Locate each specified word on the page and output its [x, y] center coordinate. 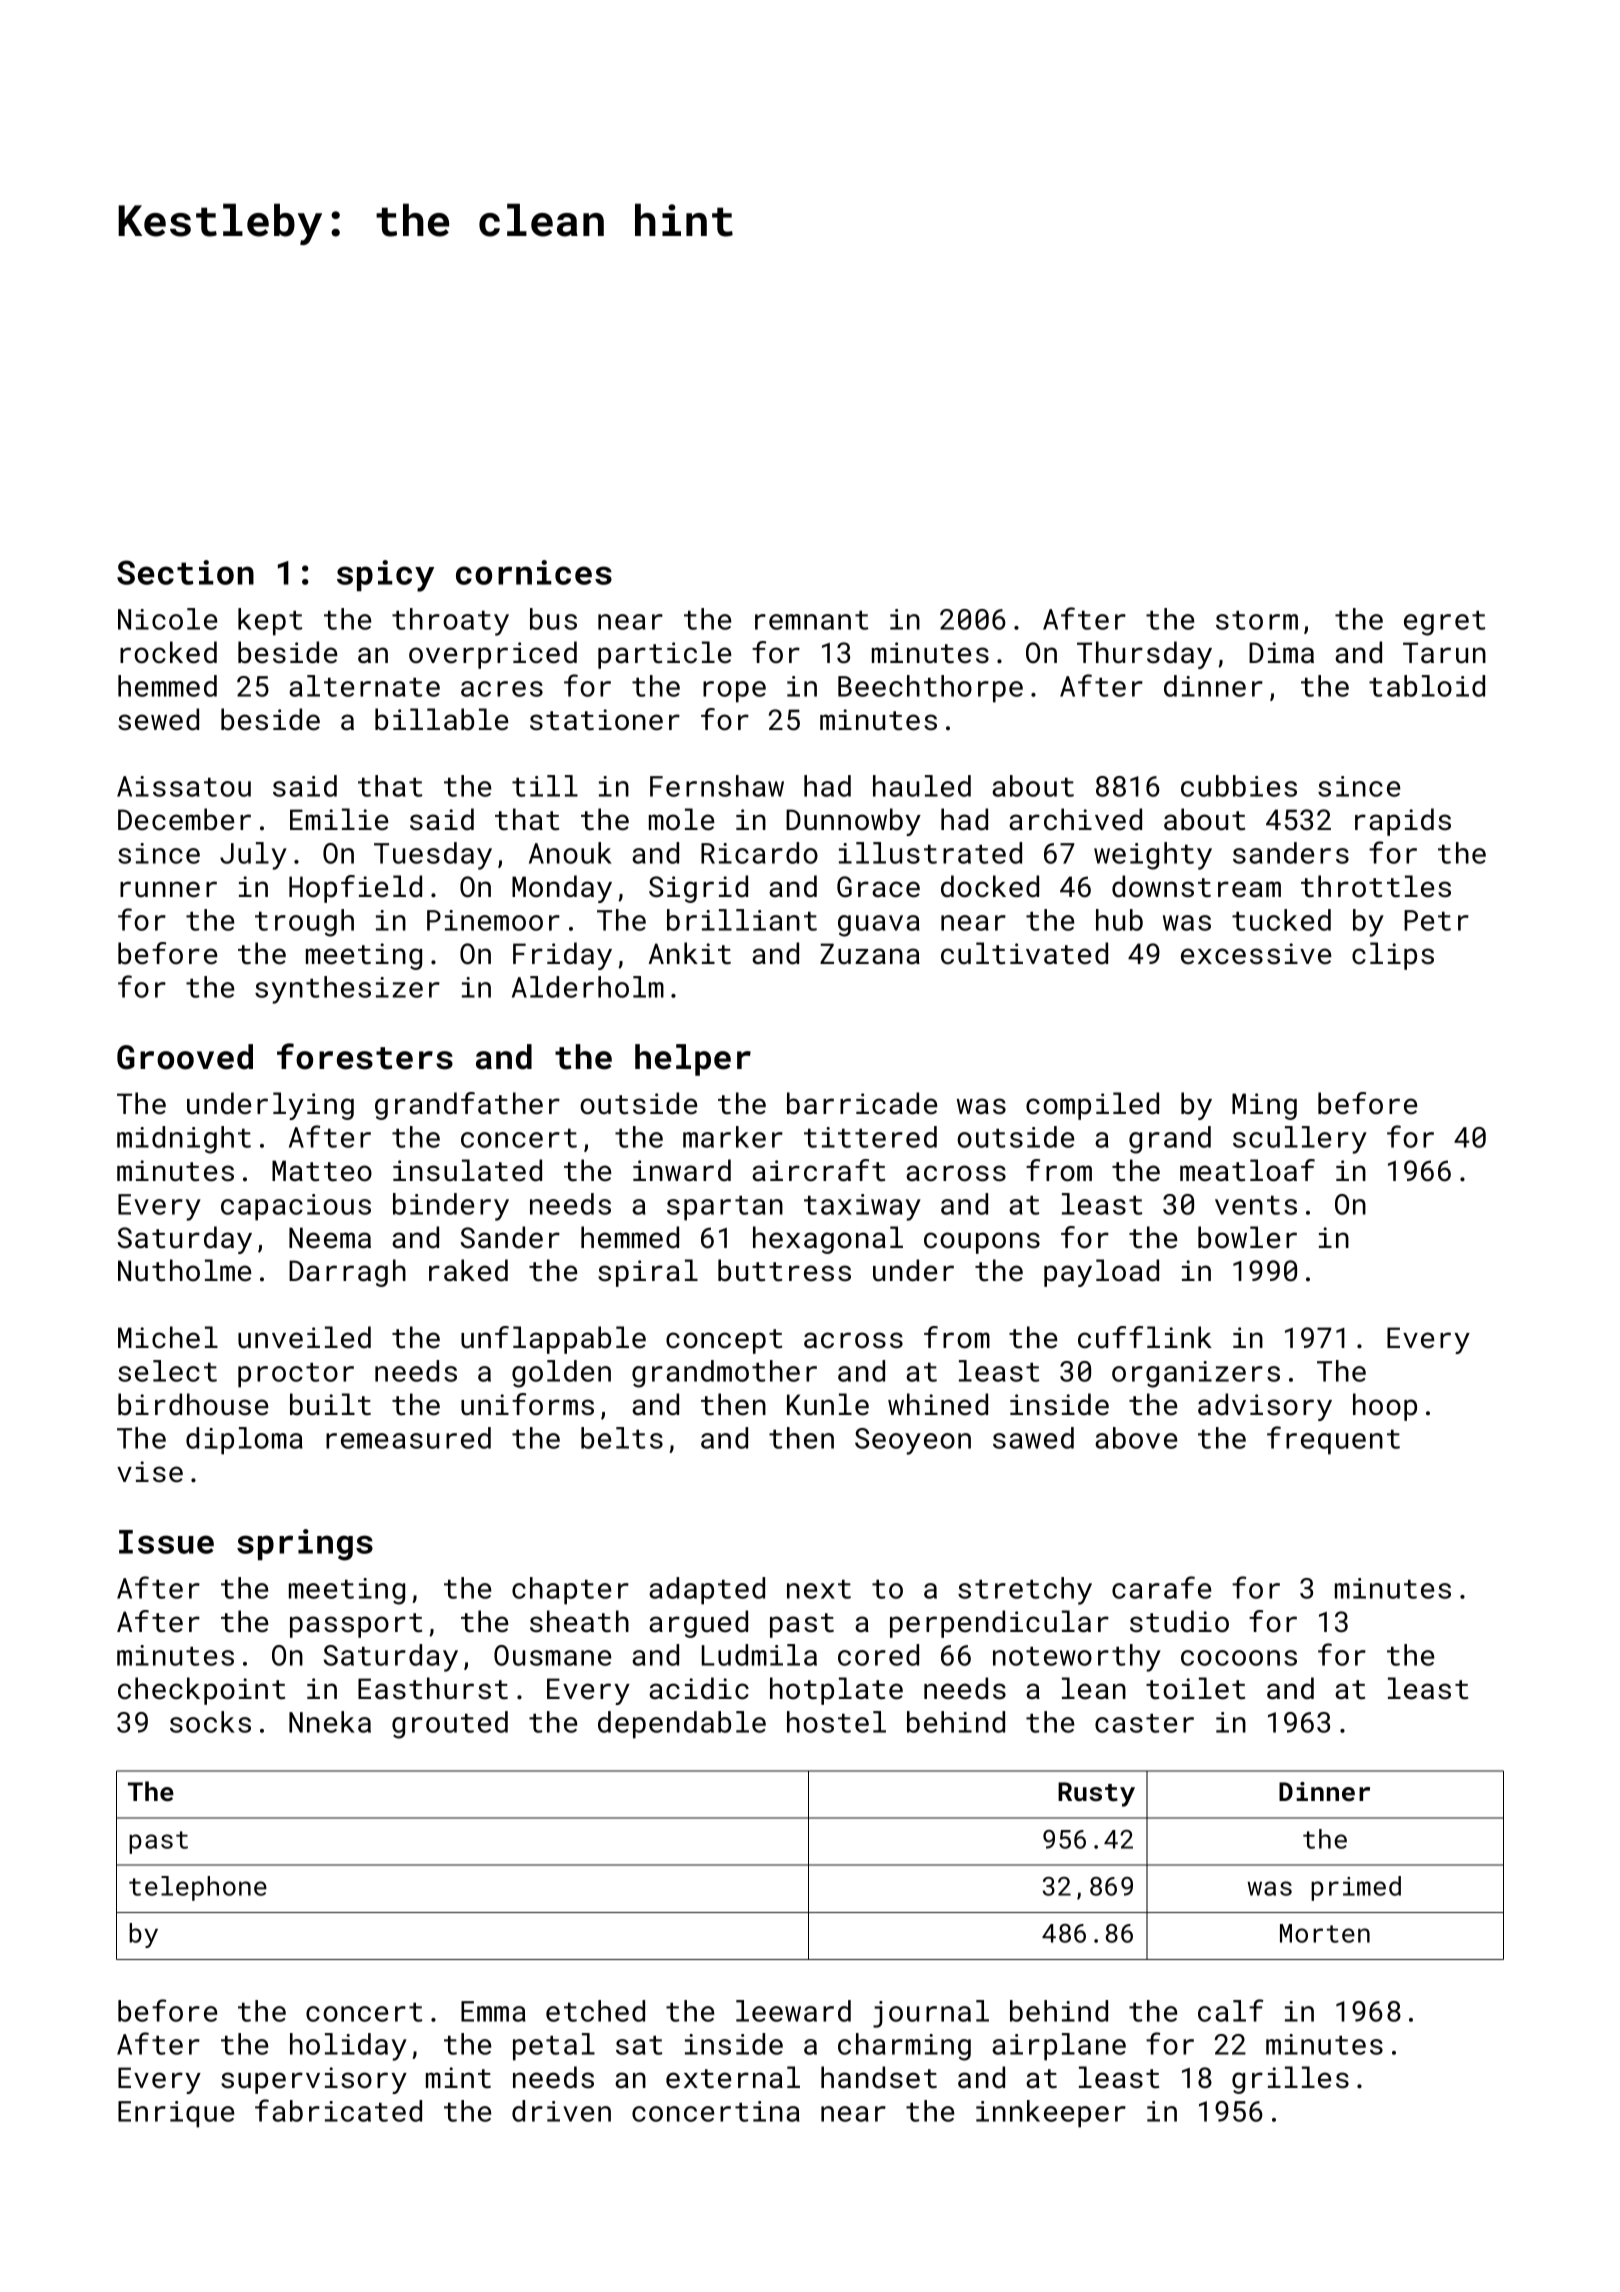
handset [879, 2077]
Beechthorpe [930, 689]
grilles [1290, 2080]
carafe [1161, 1587]
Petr [1436, 920]
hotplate [836, 1691]
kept [270, 622]
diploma [244, 1441]
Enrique [176, 2114]
